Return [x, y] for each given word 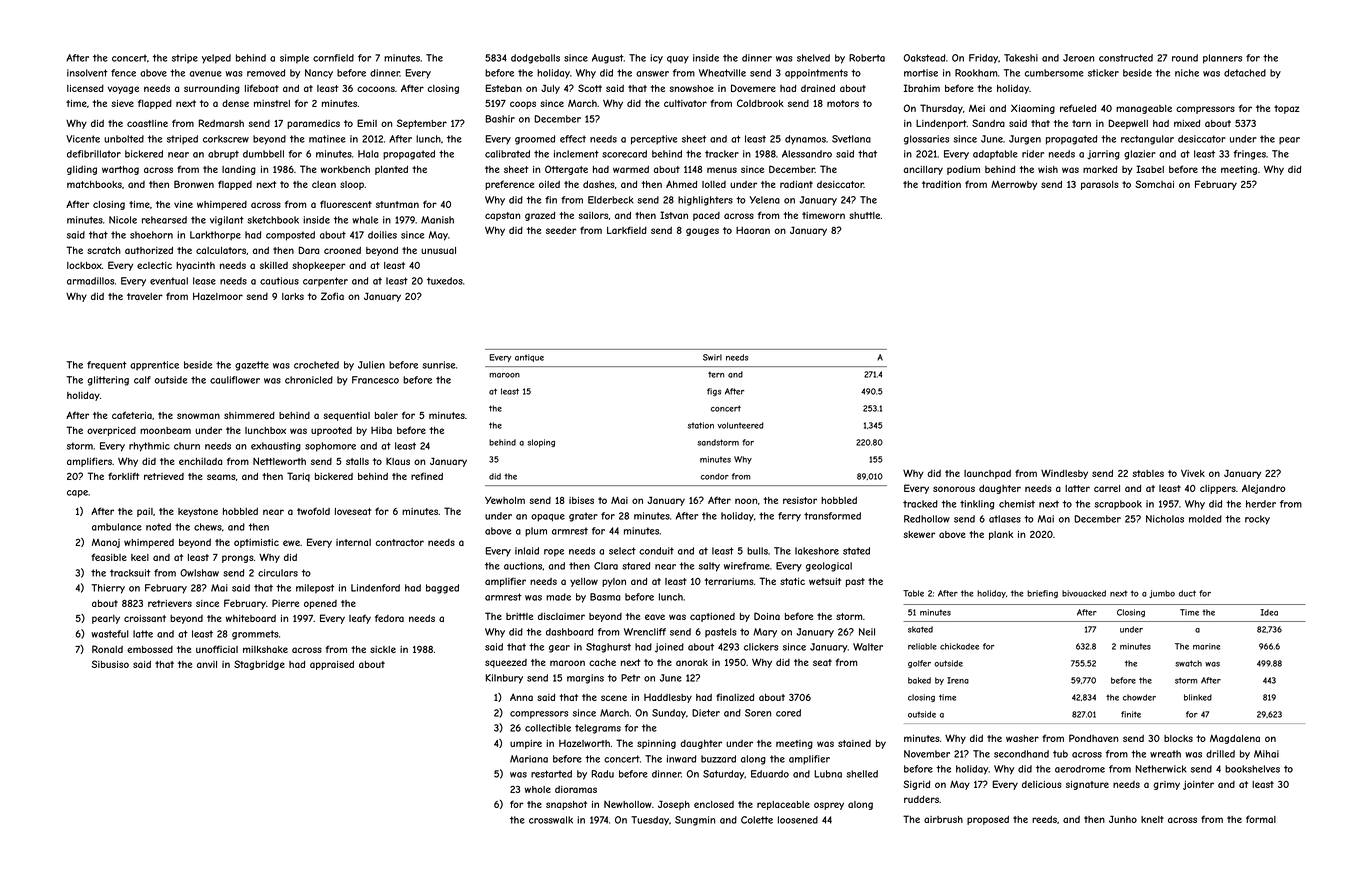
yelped [216, 59]
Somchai [1154, 184]
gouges [702, 232]
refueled [1078, 108]
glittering [108, 381]
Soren [758, 713]
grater [583, 517]
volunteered [740, 425]
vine [183, 204]
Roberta [867, 58]
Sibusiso [110, 664]
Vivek [1193, 473]
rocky [1257, 520]
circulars [278, 573]
